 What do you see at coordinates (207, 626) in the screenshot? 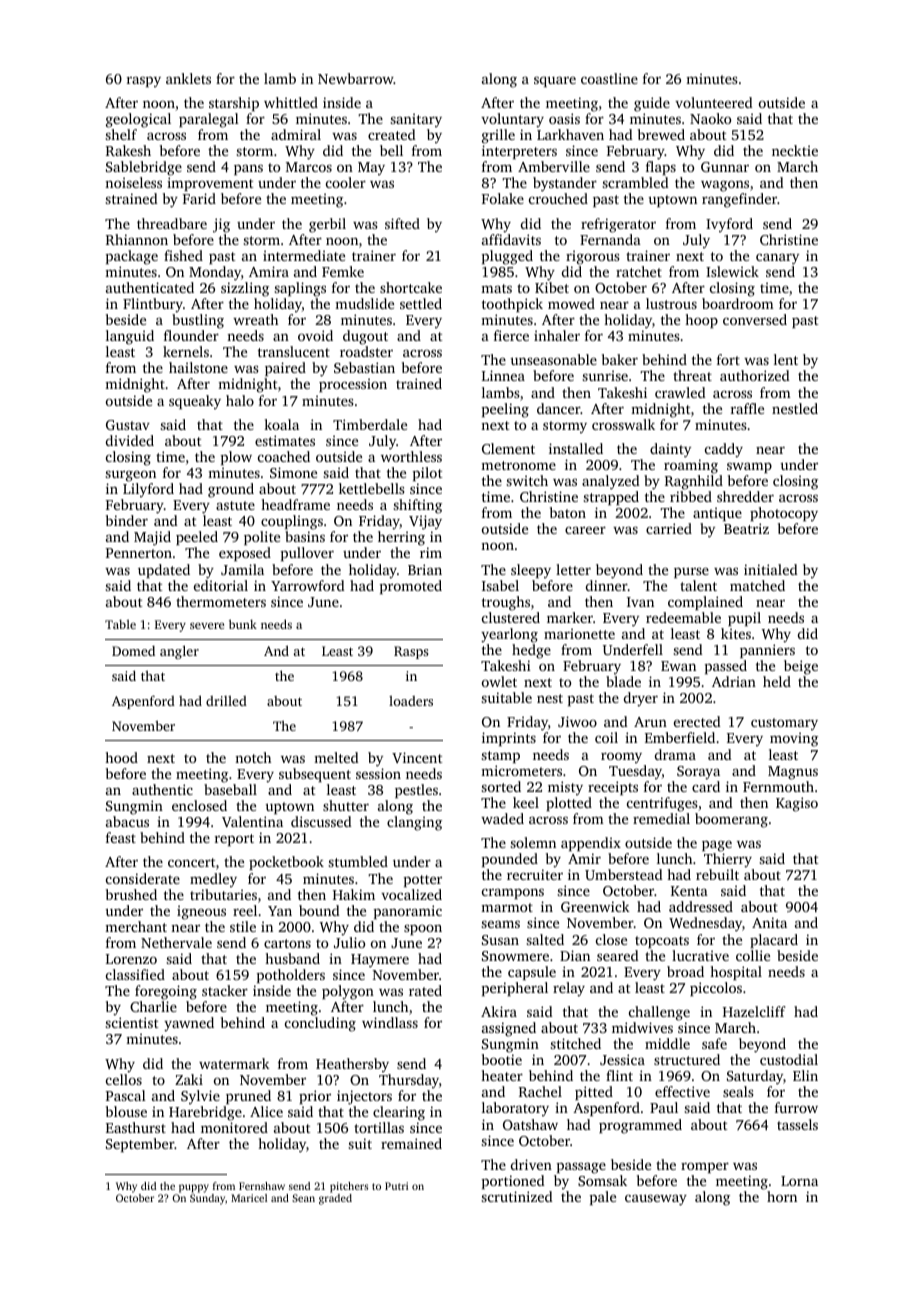
I see `severe` at bounding box center [207, 626].
